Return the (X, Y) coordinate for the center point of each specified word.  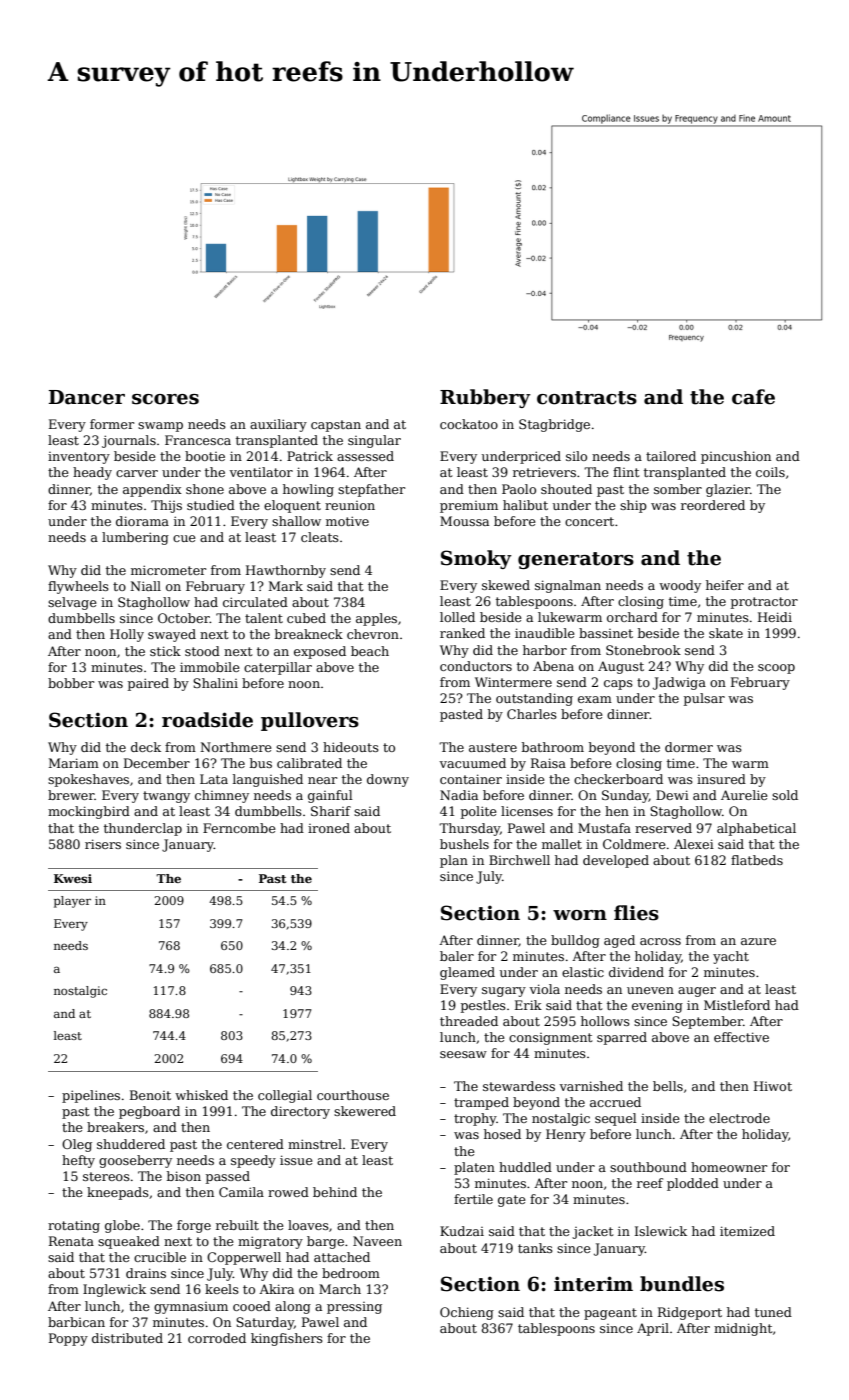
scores (165, 399)
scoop (776, 669)
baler (457, 956)
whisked (201, 1095)
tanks (535, 1248)
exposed (320, 652)
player (72, 902)
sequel (616, 1119)
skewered (365, 1111)
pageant (610, 1314)
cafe (753, 397)
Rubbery (485, 398)
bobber (71, 683)
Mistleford (737, 1005)
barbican (76, 1322)
